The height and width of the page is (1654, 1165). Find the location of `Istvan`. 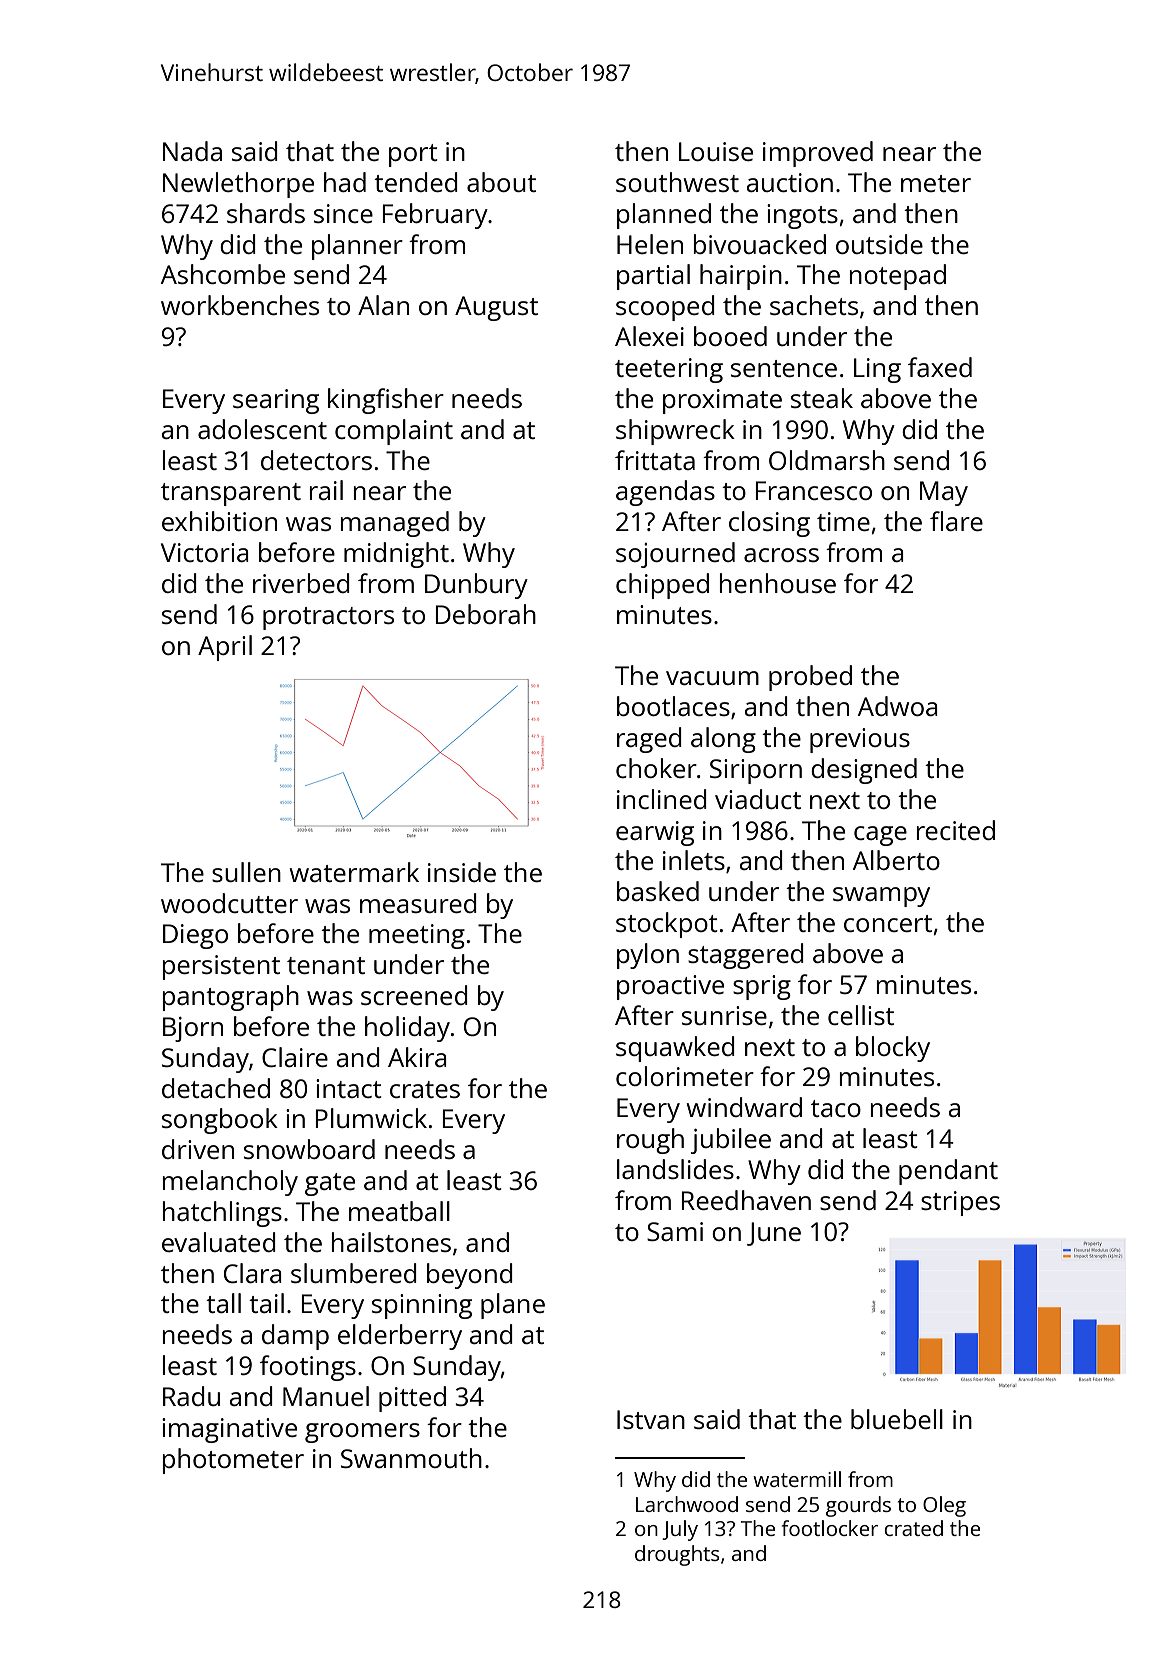

Istvan is located at coordinates (651, 1419).
